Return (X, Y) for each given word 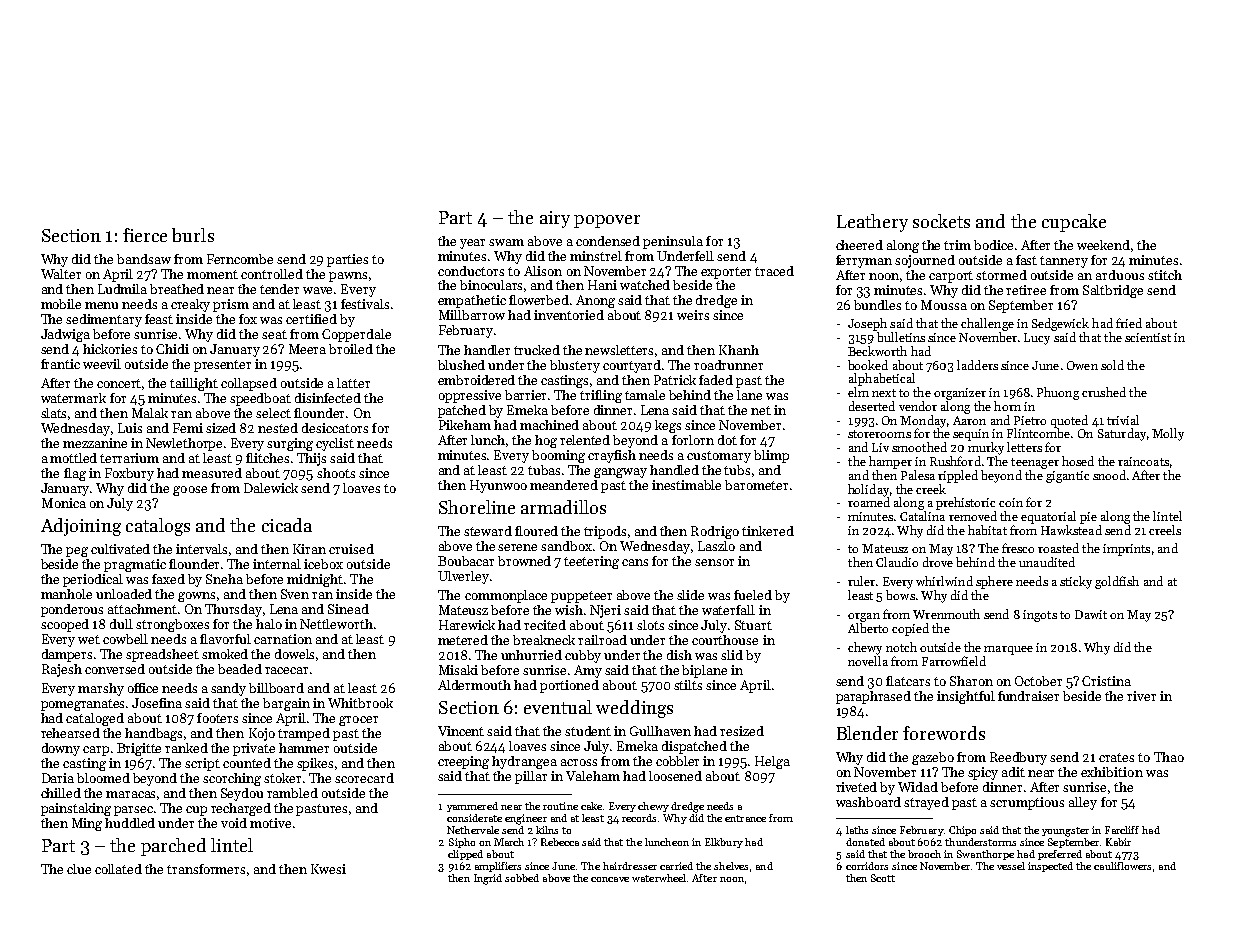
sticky (1076, 582)
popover (607, 221)
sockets (941, 221)
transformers (206, 869)
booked (868, 365)
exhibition (1112, 772)
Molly (1168, 434)
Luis (130, 428)
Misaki (458, 670)
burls (193, 235)
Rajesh (62, 670)
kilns (547, 830)
